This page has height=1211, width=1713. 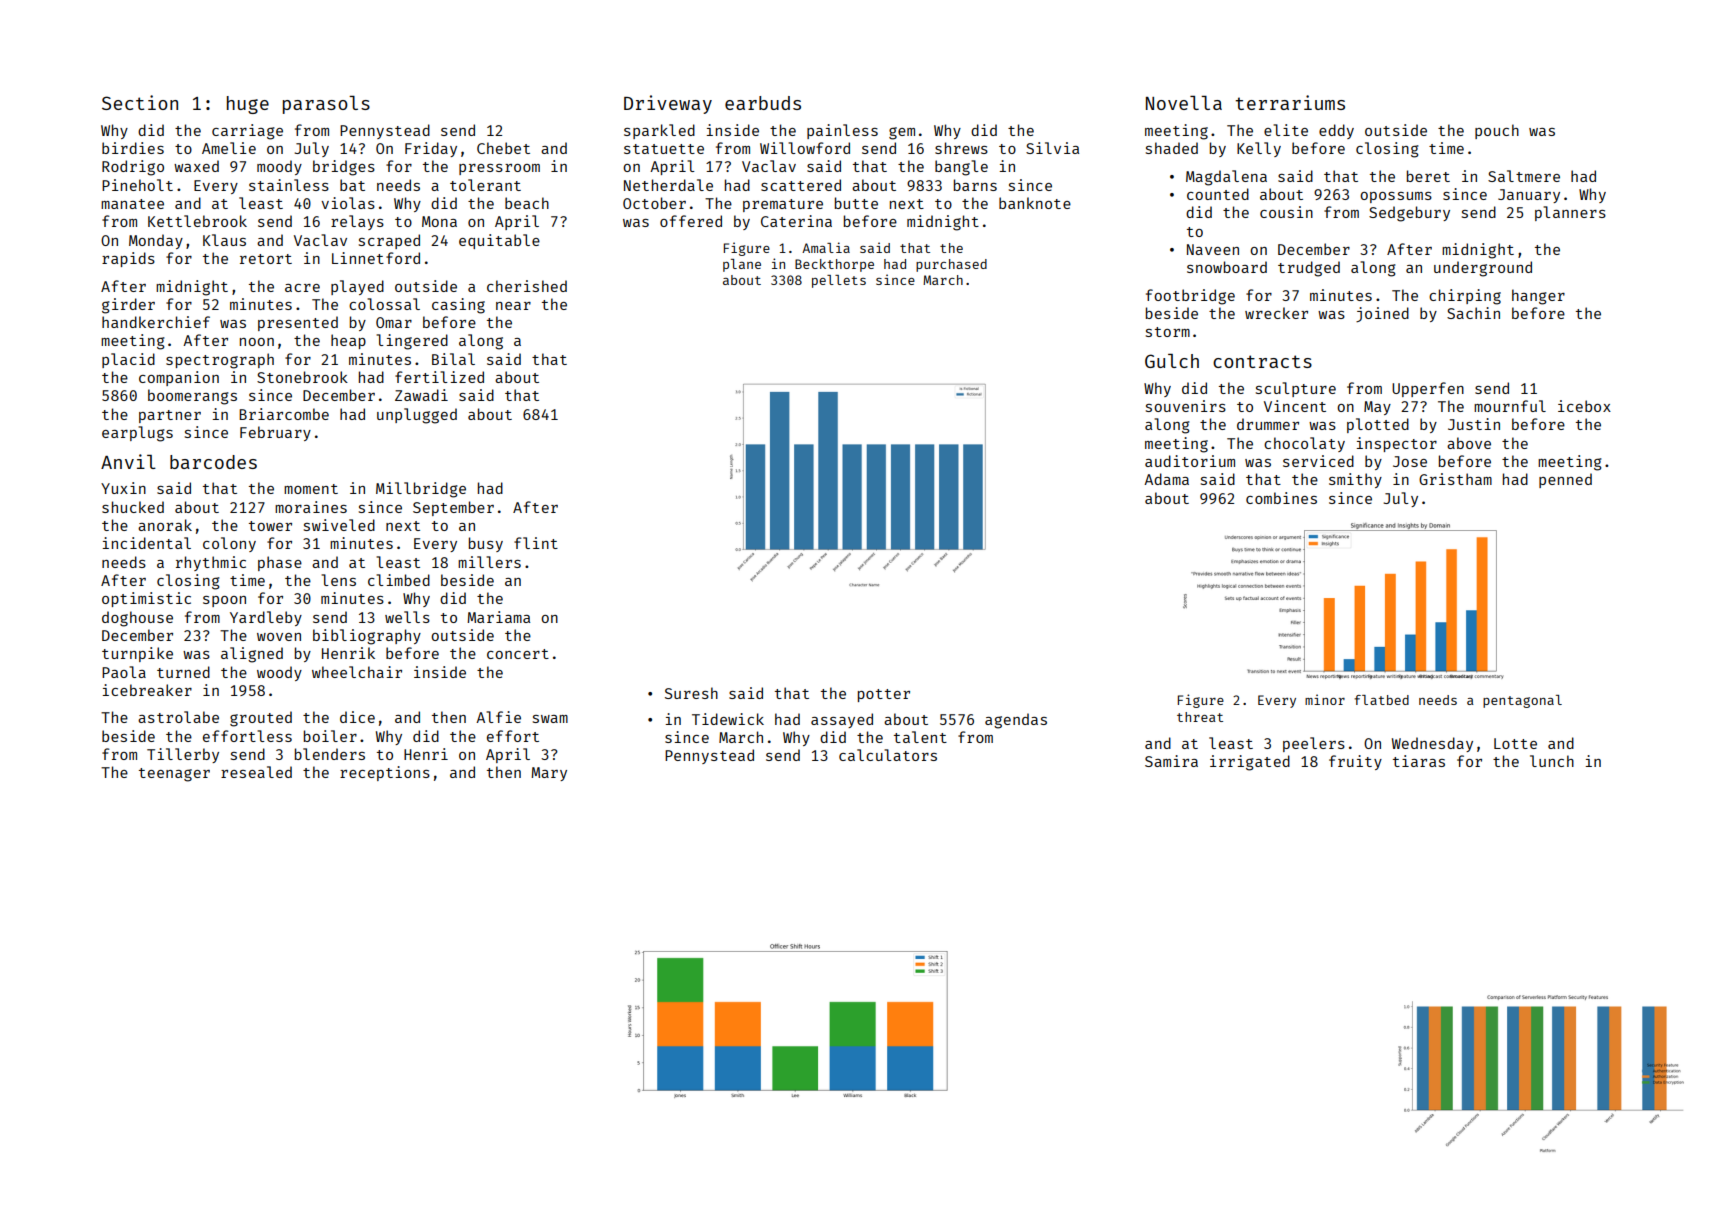 I want to click on near, so click(x=513, y=306).
